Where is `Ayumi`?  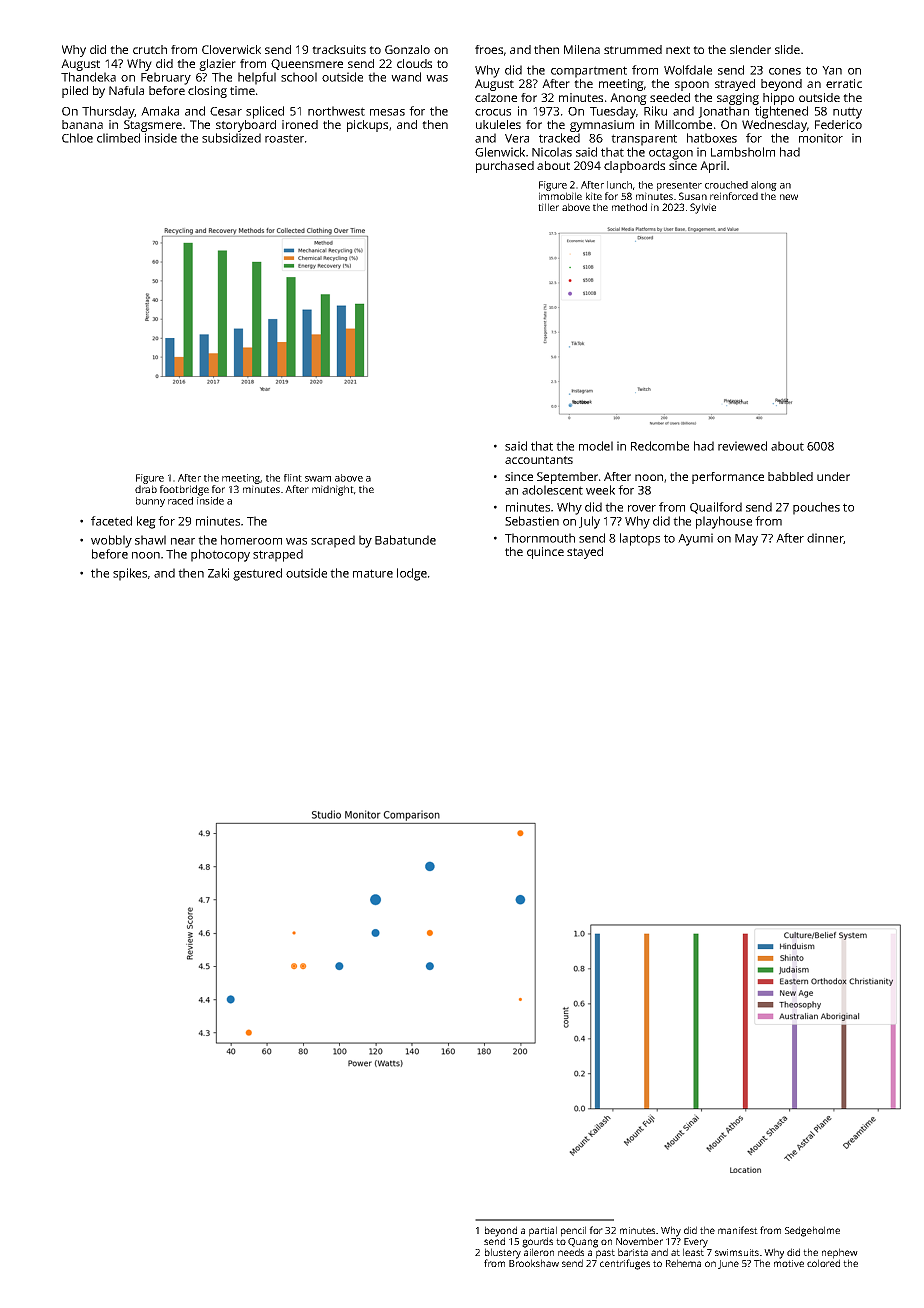 Ayumi is located at coordinates (695, 539).
